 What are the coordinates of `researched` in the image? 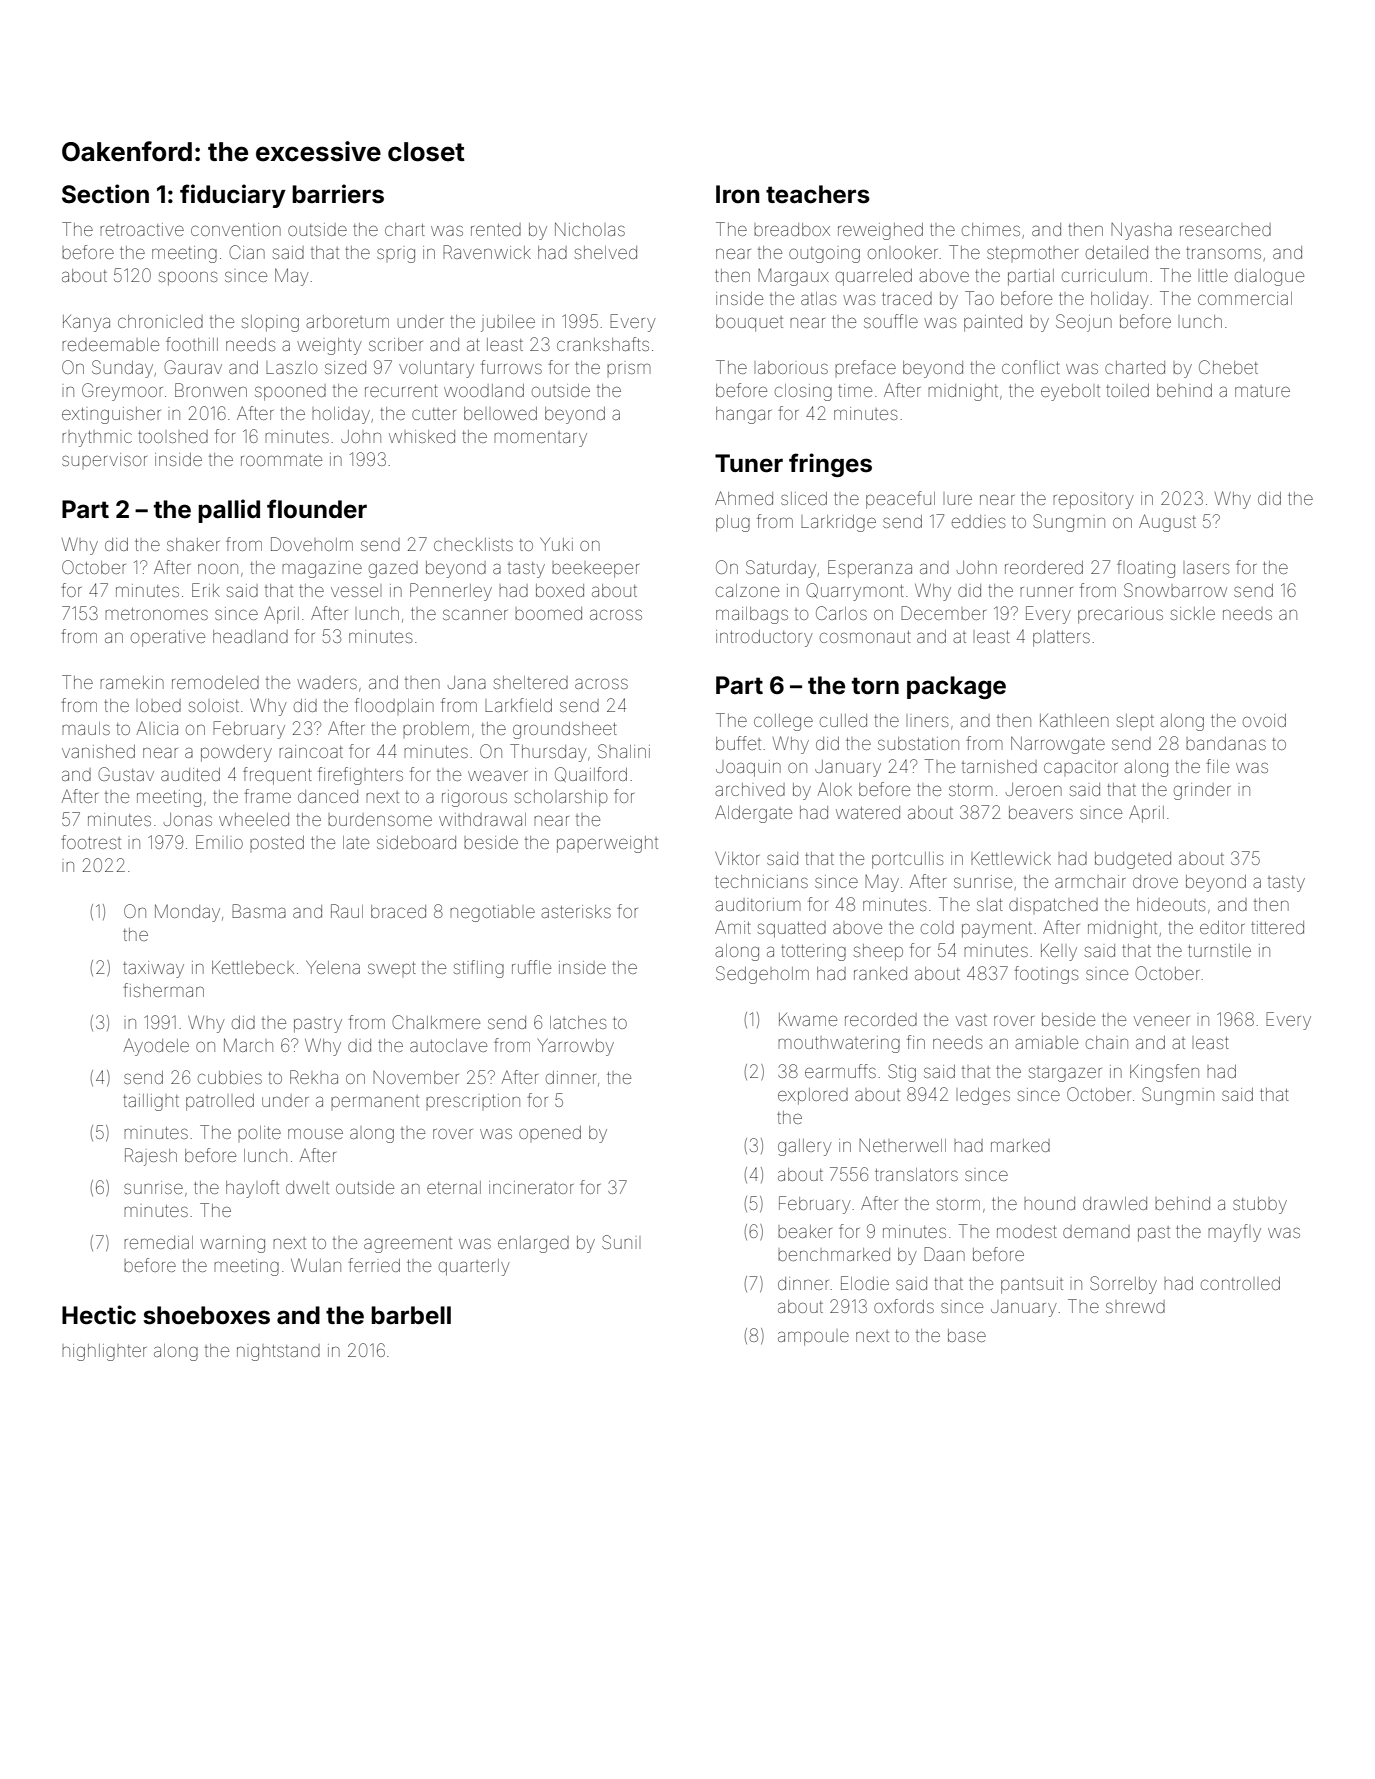 It's located at (1225, 229).
